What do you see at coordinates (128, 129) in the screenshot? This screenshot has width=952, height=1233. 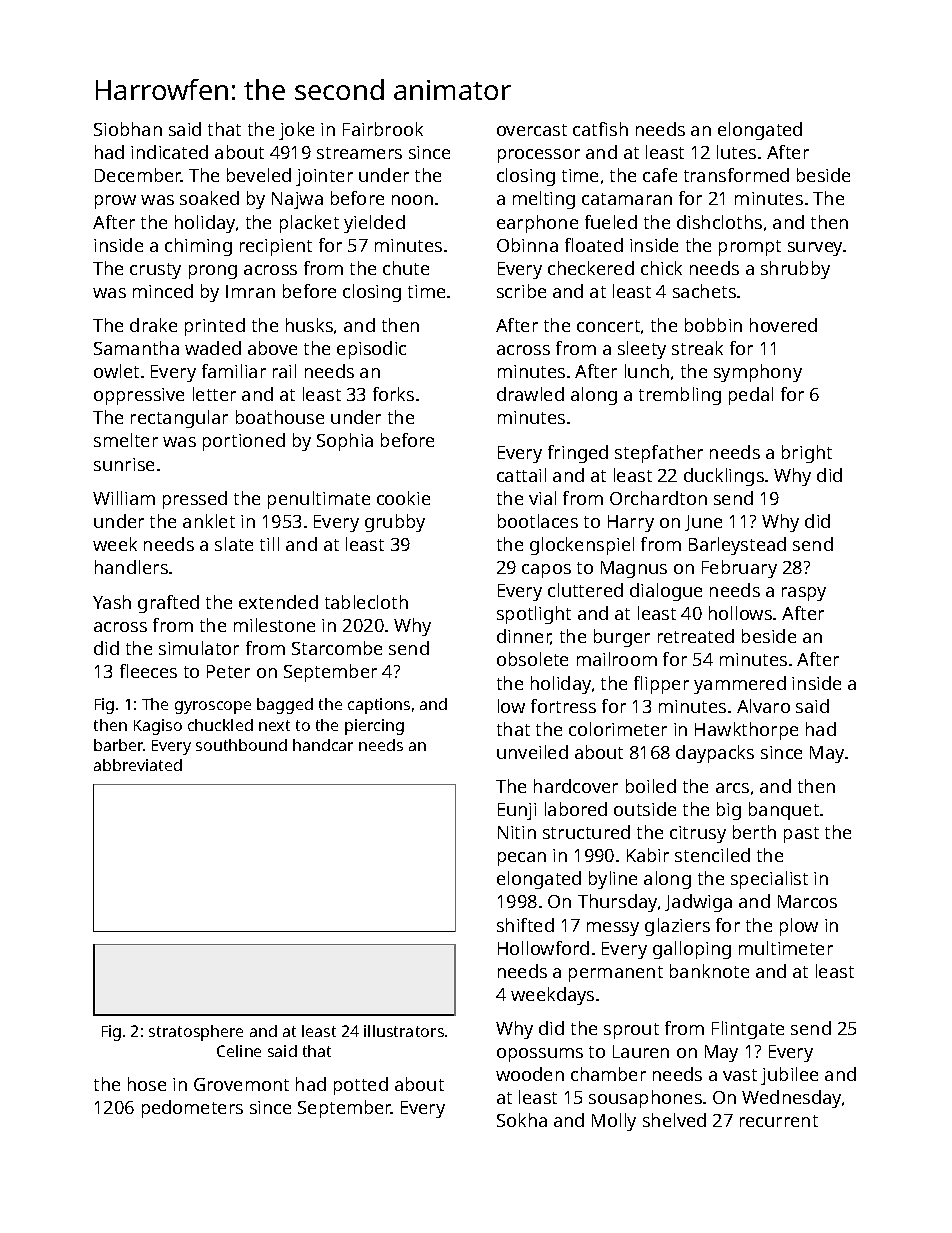 I see `Siobhan` at bounding box center [128, 129].
